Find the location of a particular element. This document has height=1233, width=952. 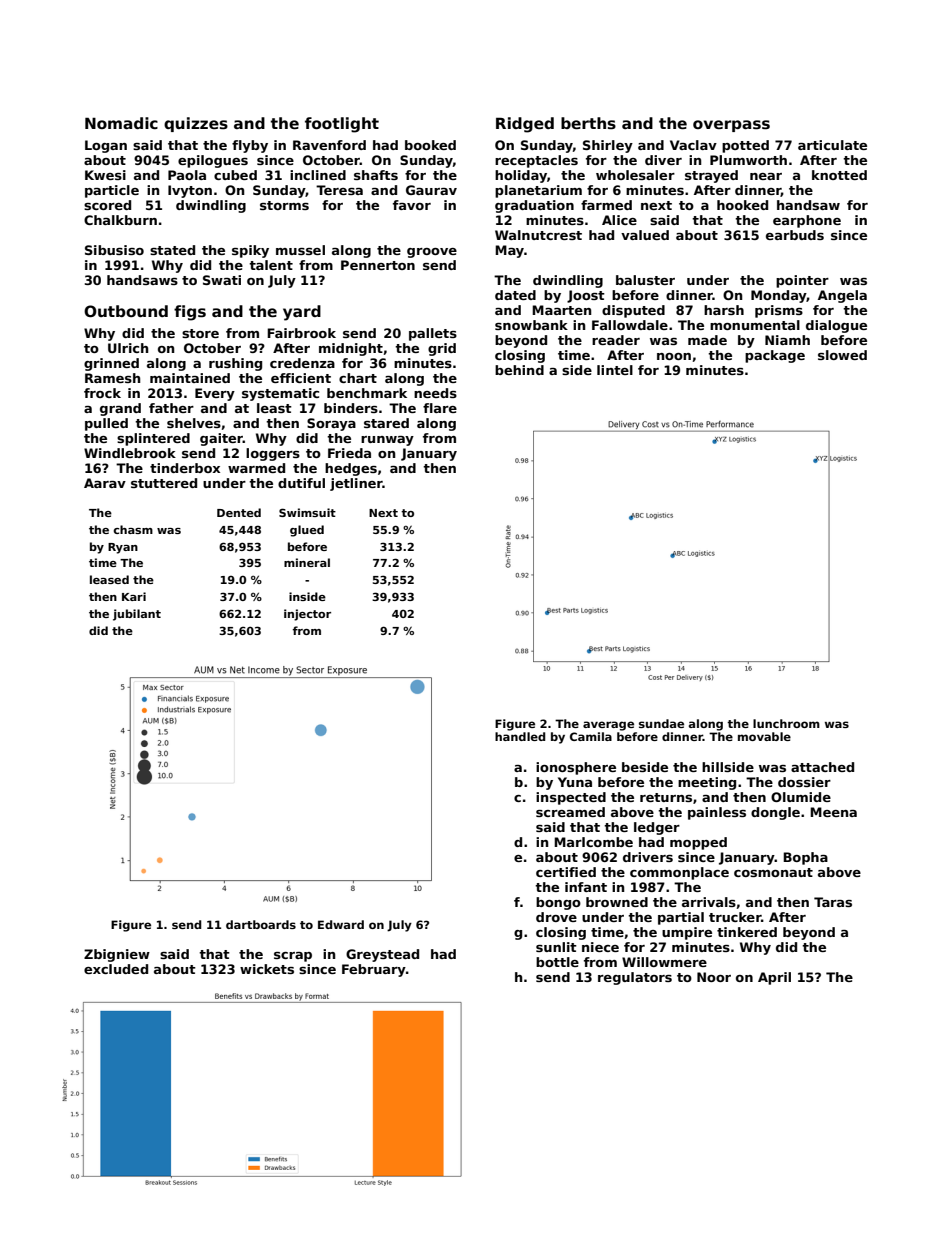

regulators is located at coordinates (635, 978).
